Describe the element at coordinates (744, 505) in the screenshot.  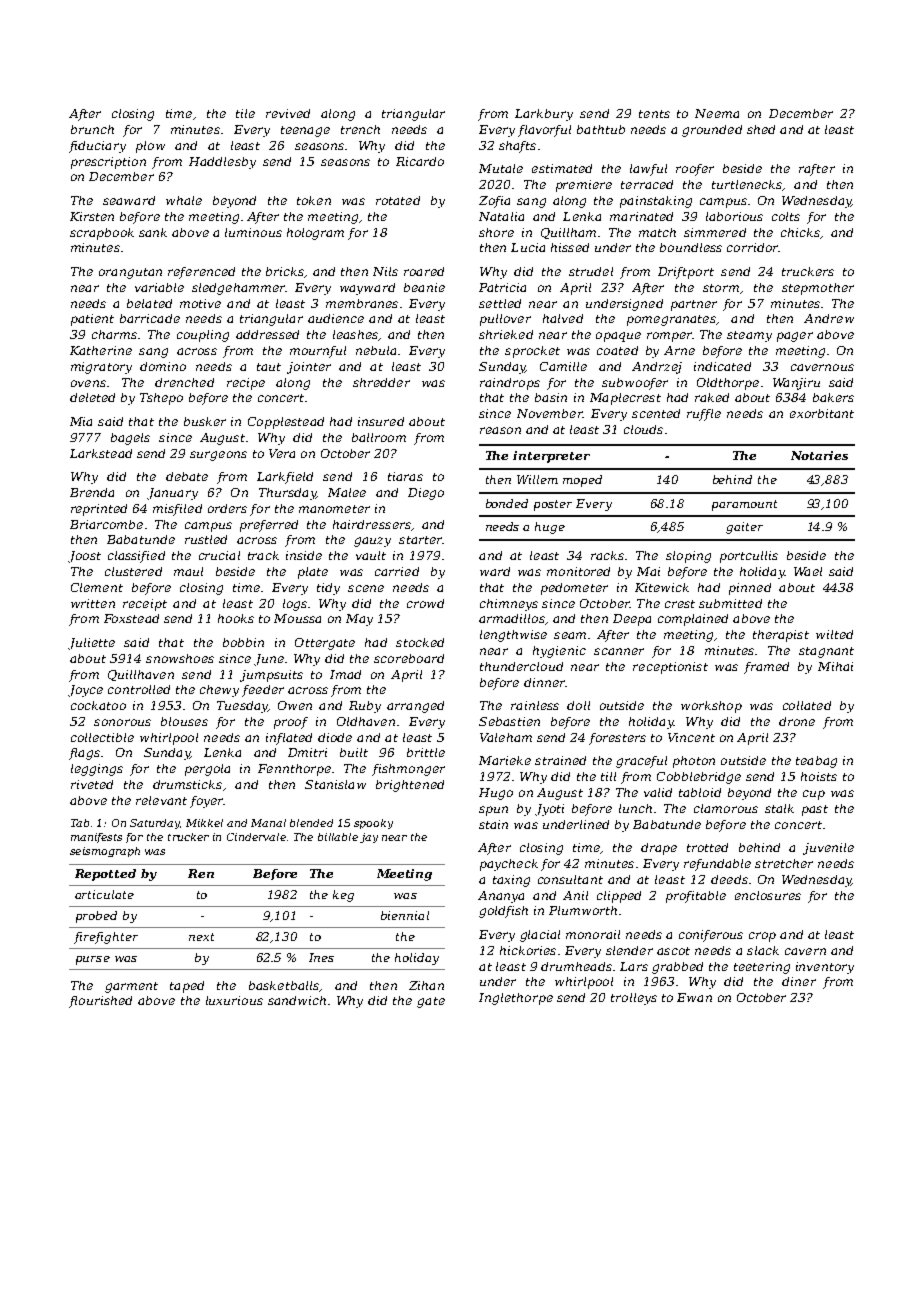
I see `paramount` at that location.
